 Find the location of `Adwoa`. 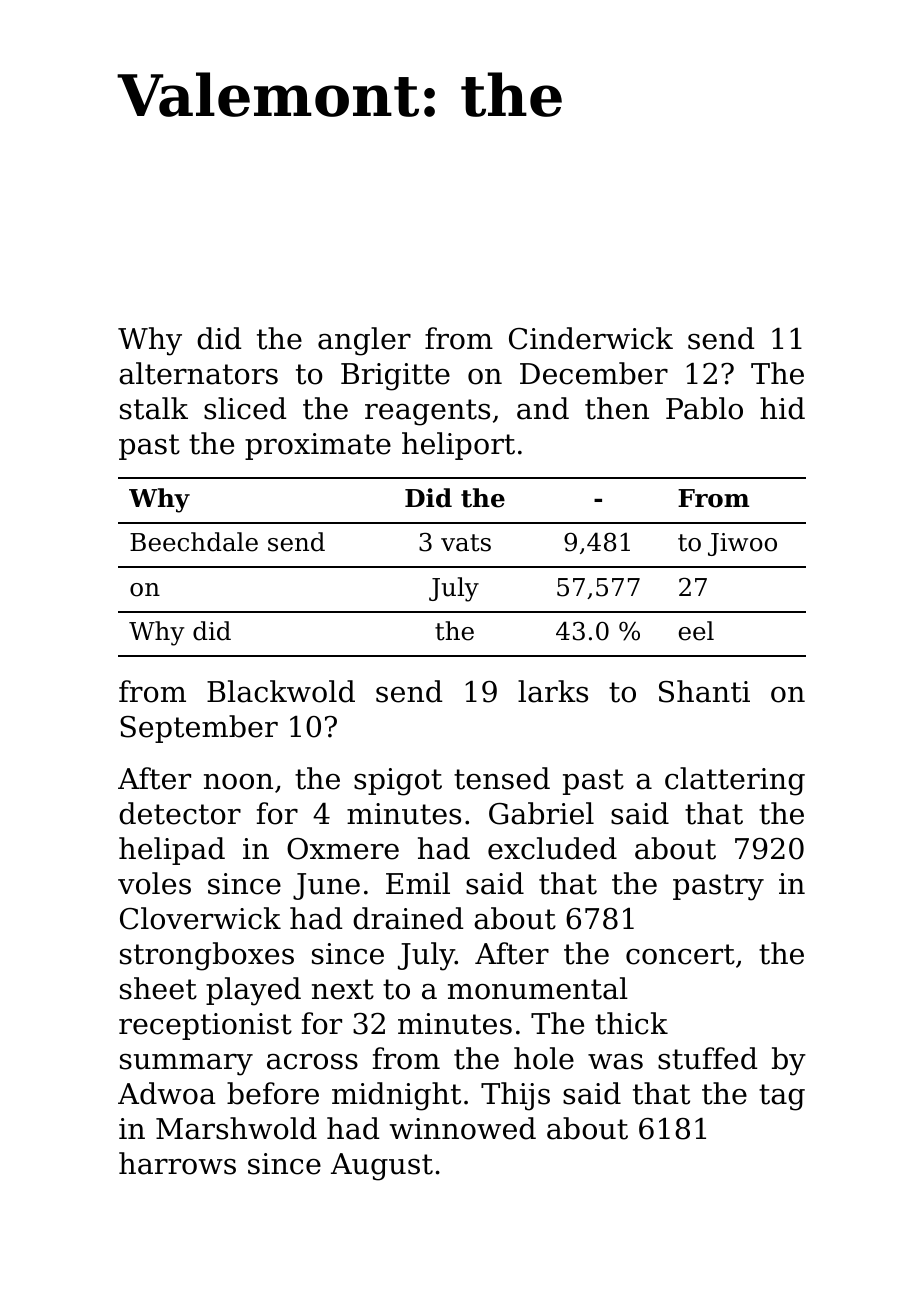

Adwoa is located at coordinates (167, 1093).
